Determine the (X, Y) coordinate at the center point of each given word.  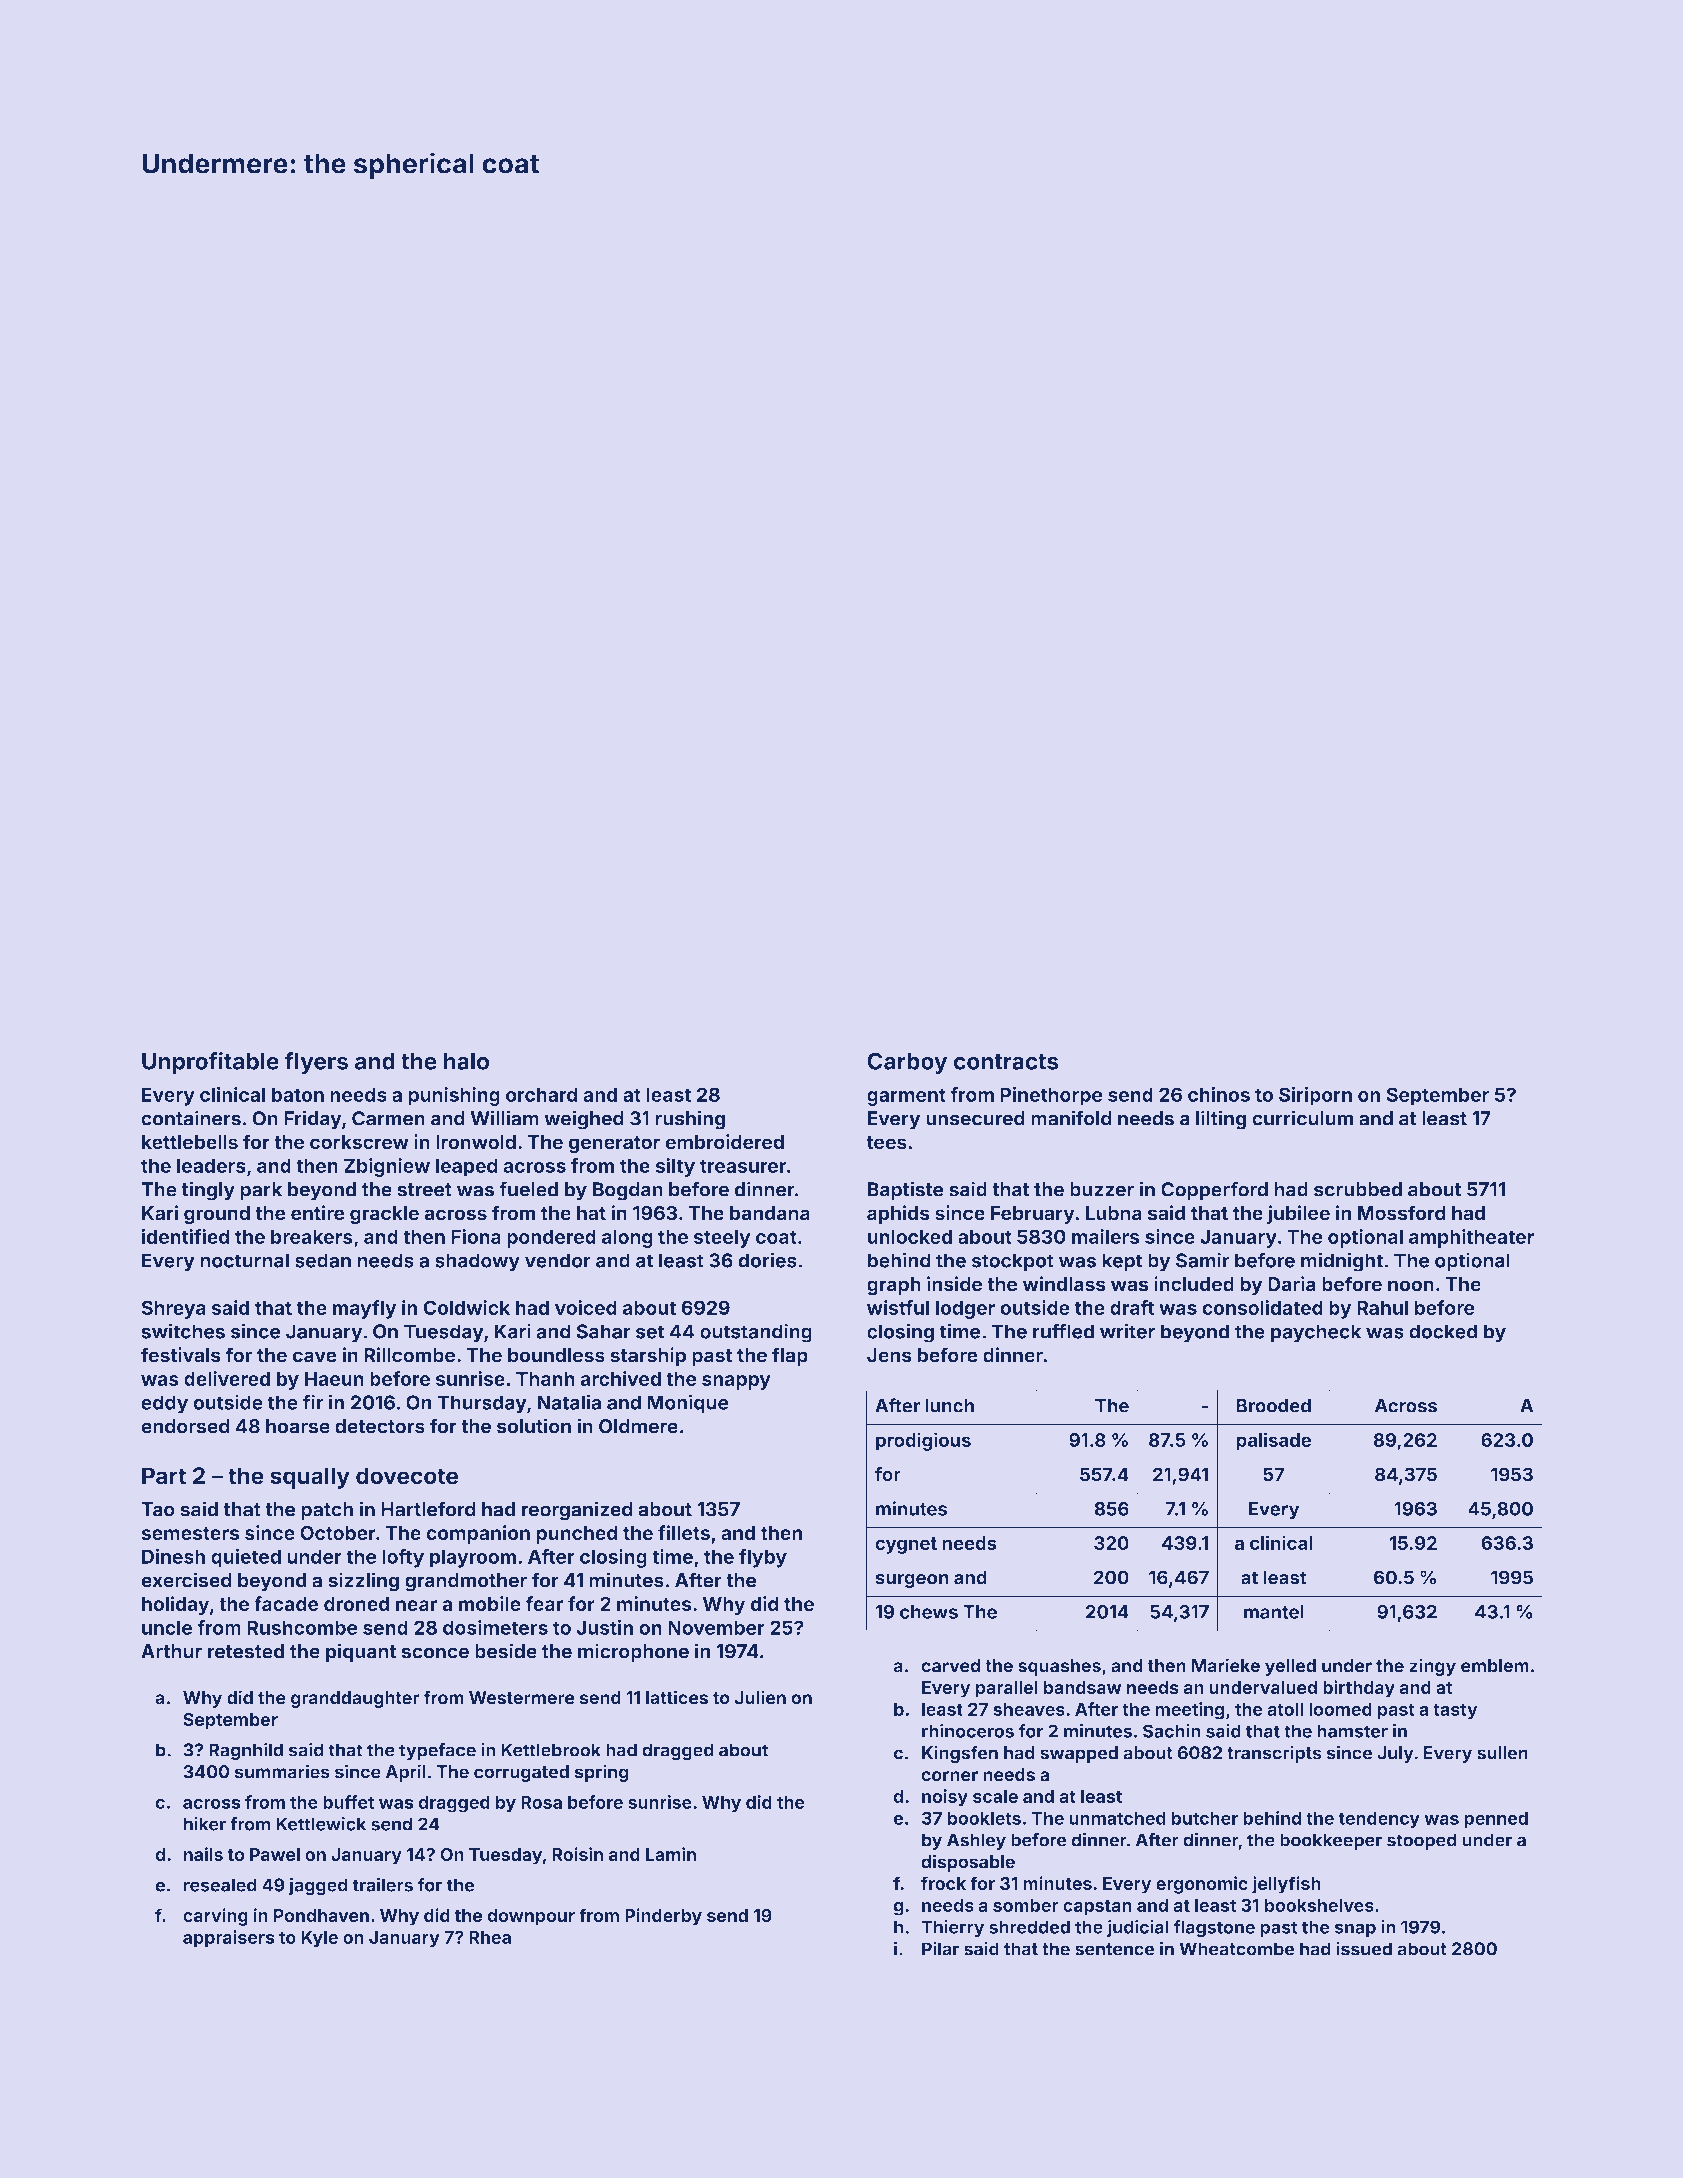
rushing (690, 1120)
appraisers (229, 1939)
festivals (181, 1355)
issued (1364, 1949)
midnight (1342, 1262)
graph (894, 1286)
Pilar (940, 1948)
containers (191, 1118)
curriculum (1302, 1118)
